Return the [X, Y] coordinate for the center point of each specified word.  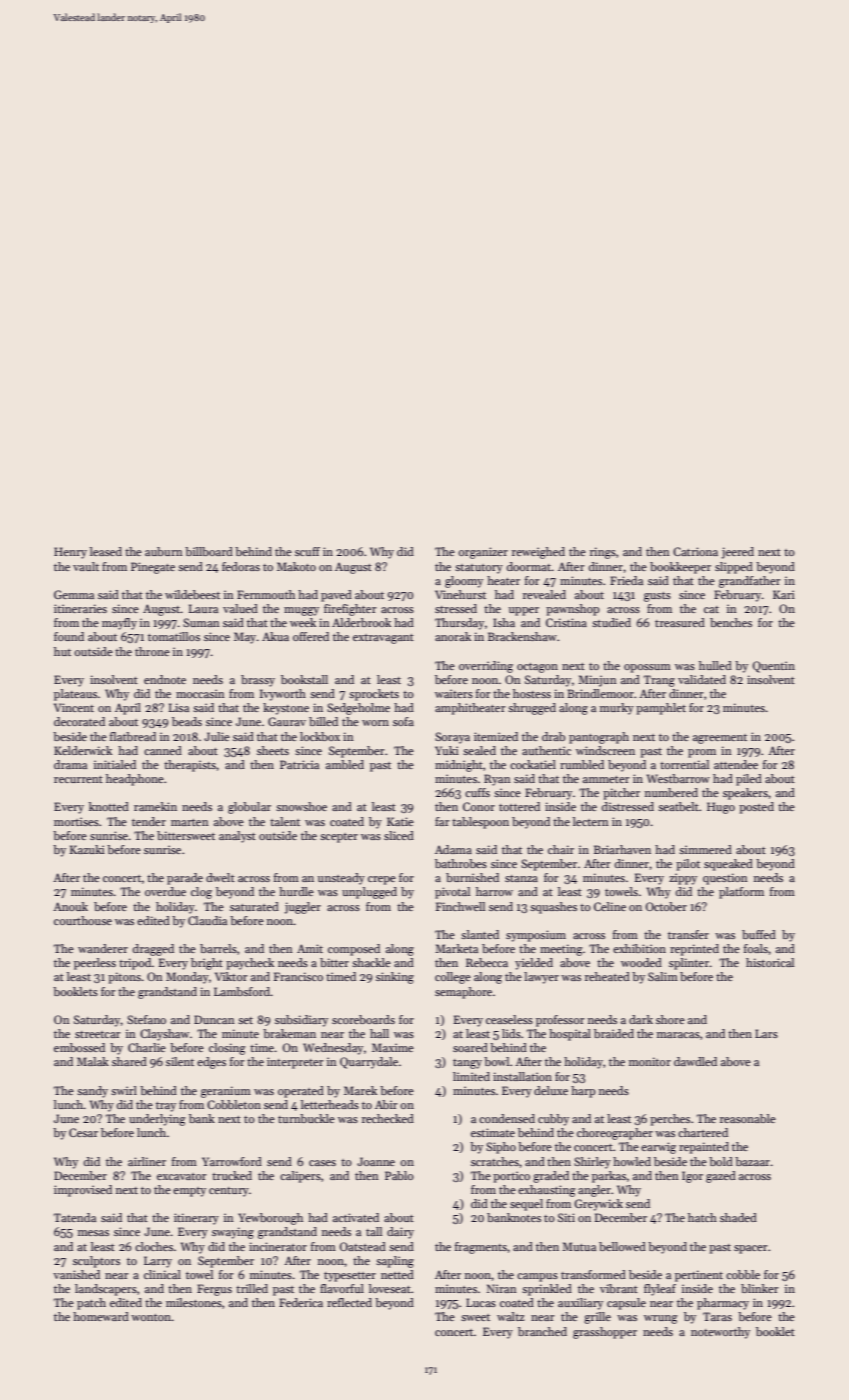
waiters [454, 693]
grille [597, 1318]
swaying [233, 1233]
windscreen [605, 750]
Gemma [74, 594]
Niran [502, 1288]
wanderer [103, 948]
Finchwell [460, 906]
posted [756, 808]
